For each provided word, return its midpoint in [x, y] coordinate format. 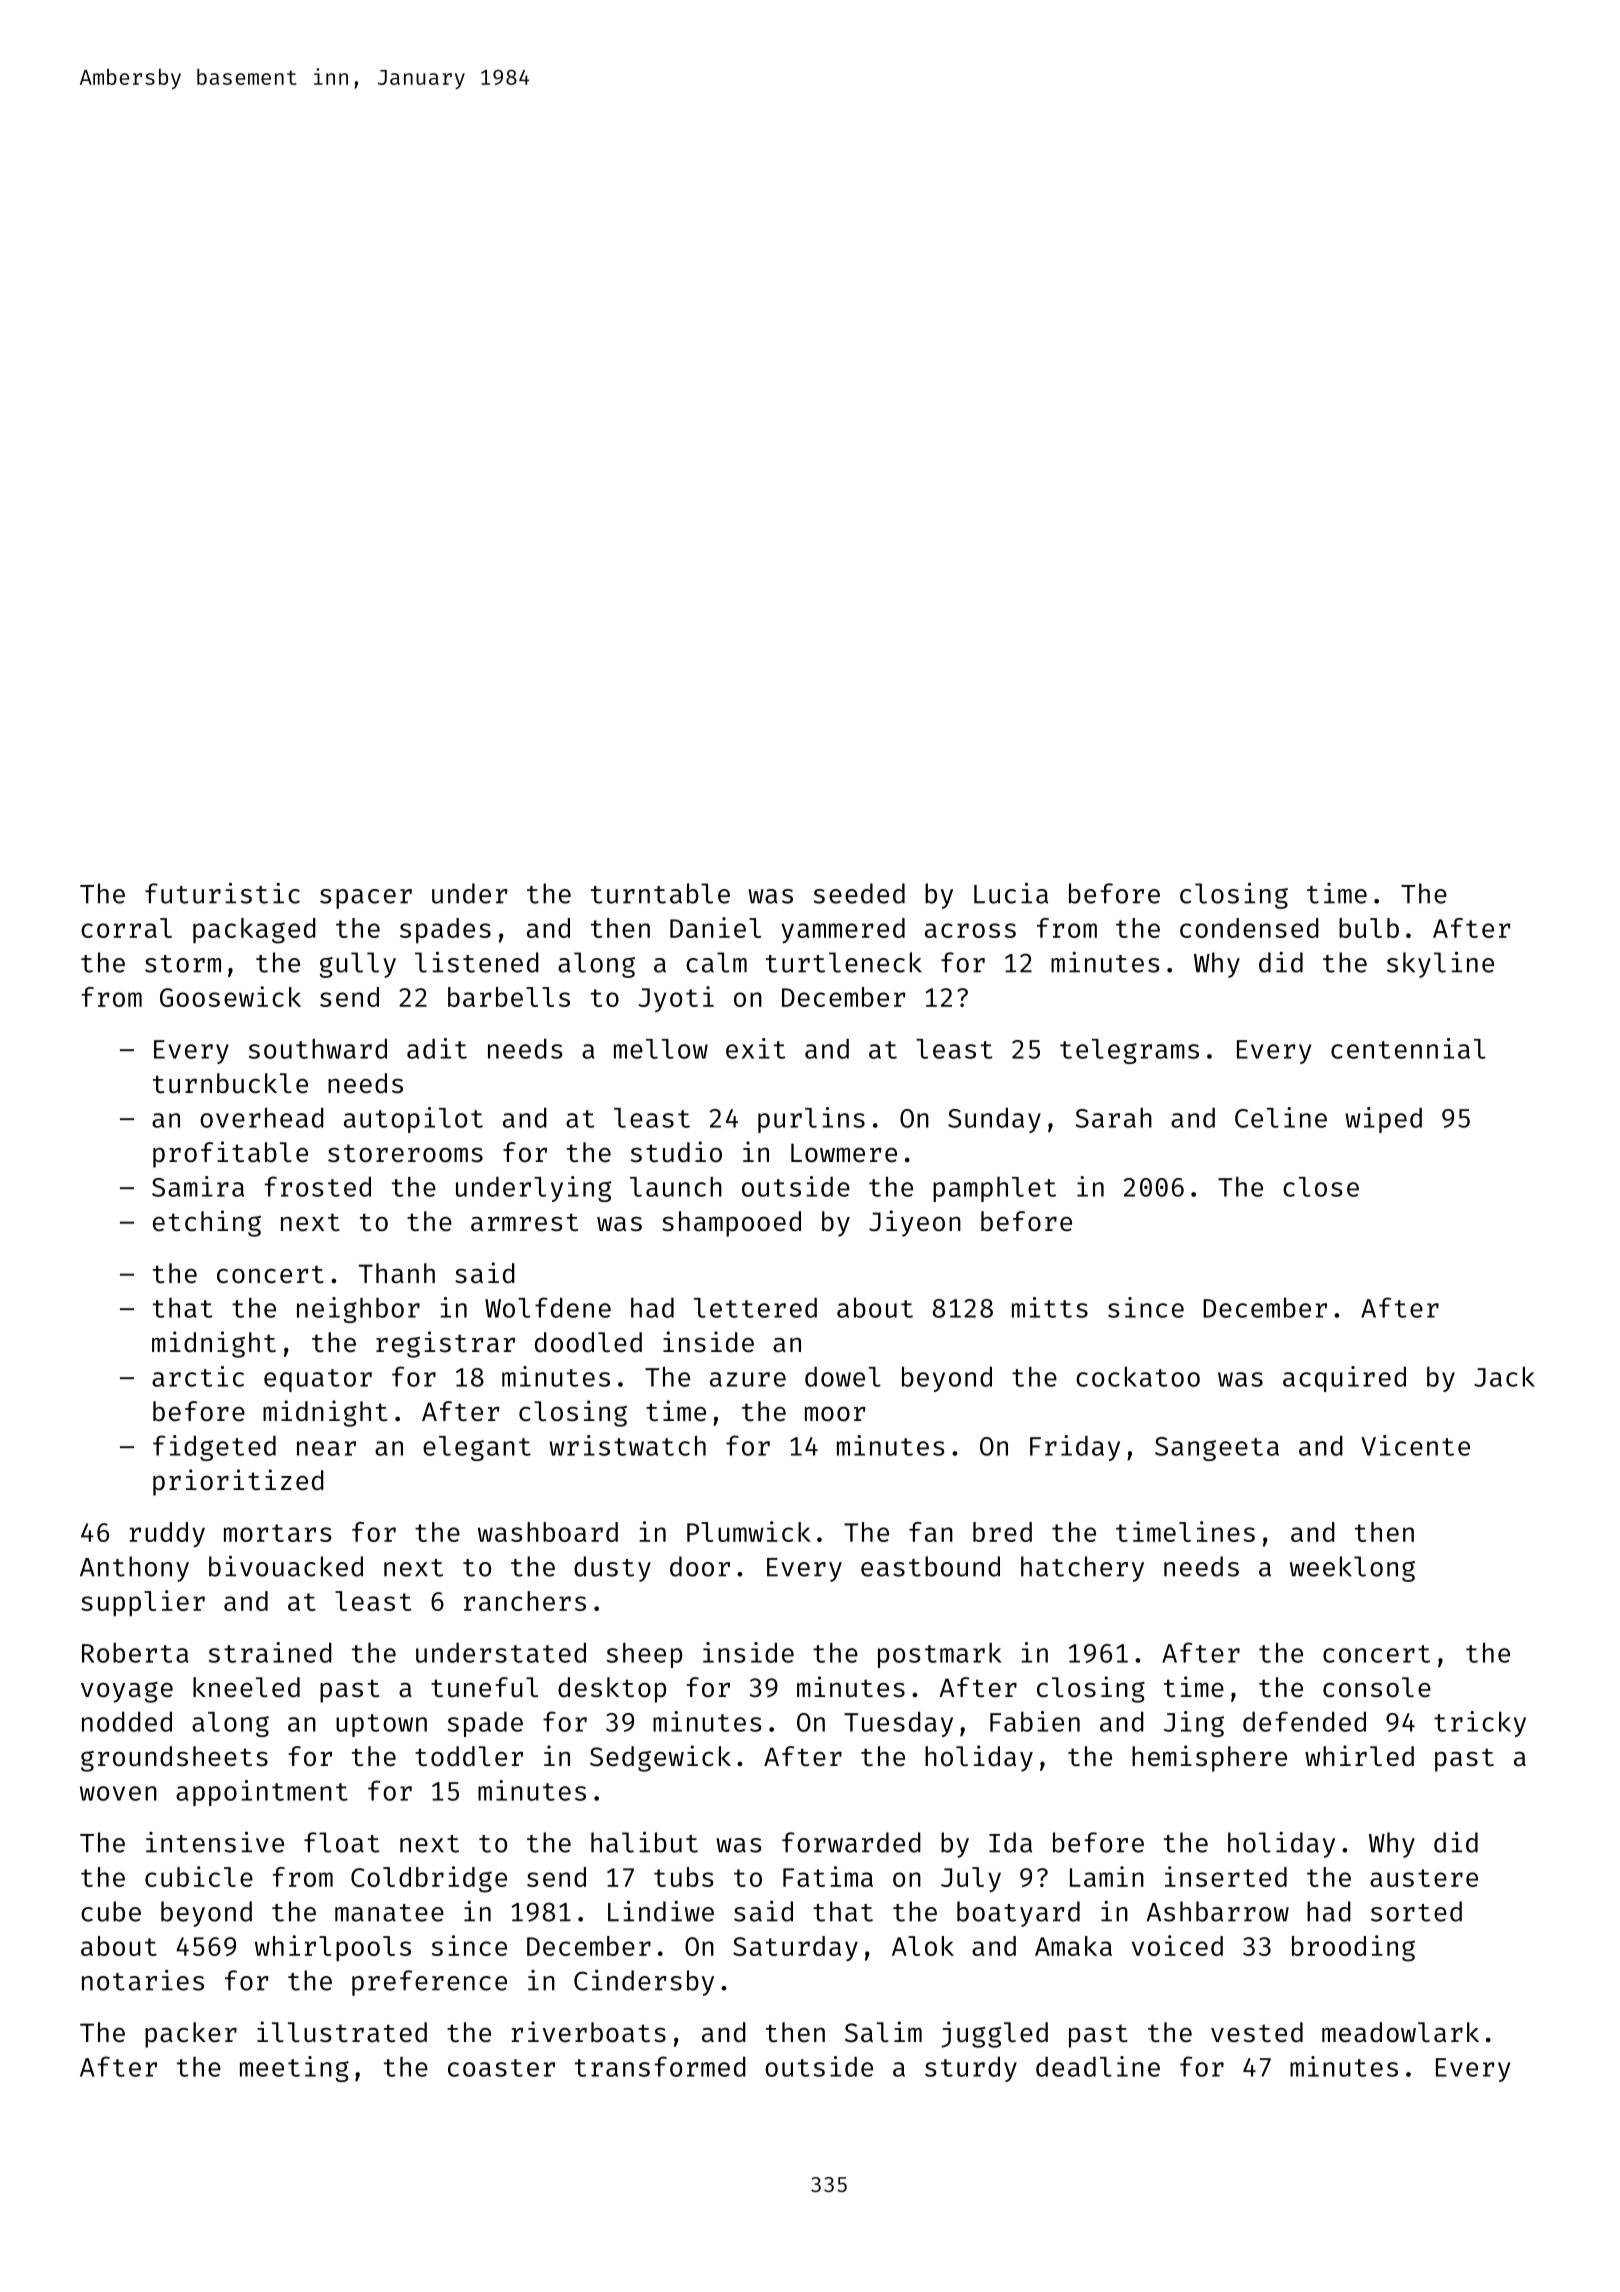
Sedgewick [660, 1758]
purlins [811, 1120]
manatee [389, 1913]
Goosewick [230, 996]
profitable [230, 1154]
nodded [127, 1721]
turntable [660, 893]
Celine [1281, 1117]
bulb [1369, 928]
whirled [1359, 1756]
